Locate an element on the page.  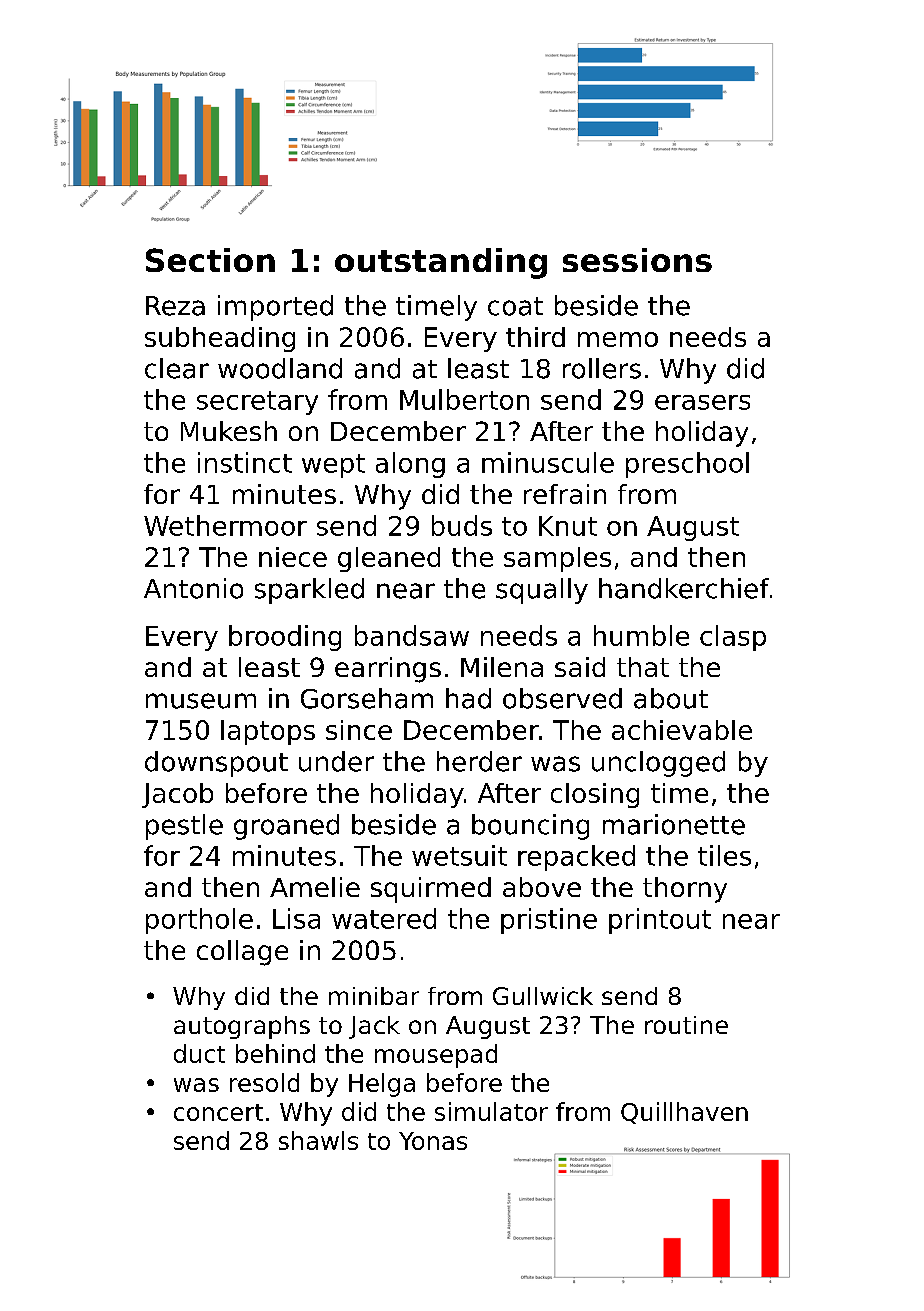
tiles is located at coordinates (724, 855).
